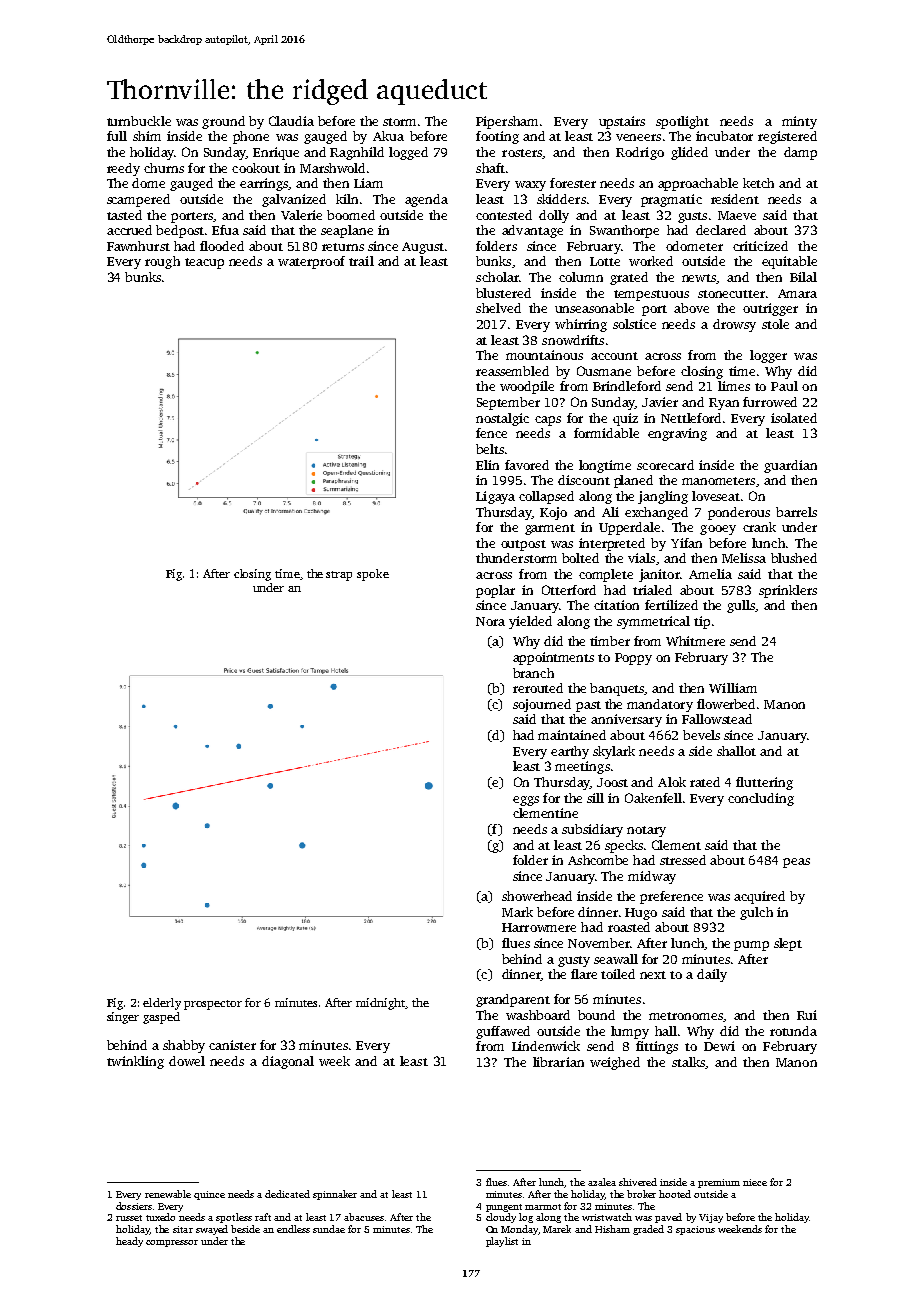  Describe the element at coordinates (373, 575) in the document. I see `spoke` at that location.
